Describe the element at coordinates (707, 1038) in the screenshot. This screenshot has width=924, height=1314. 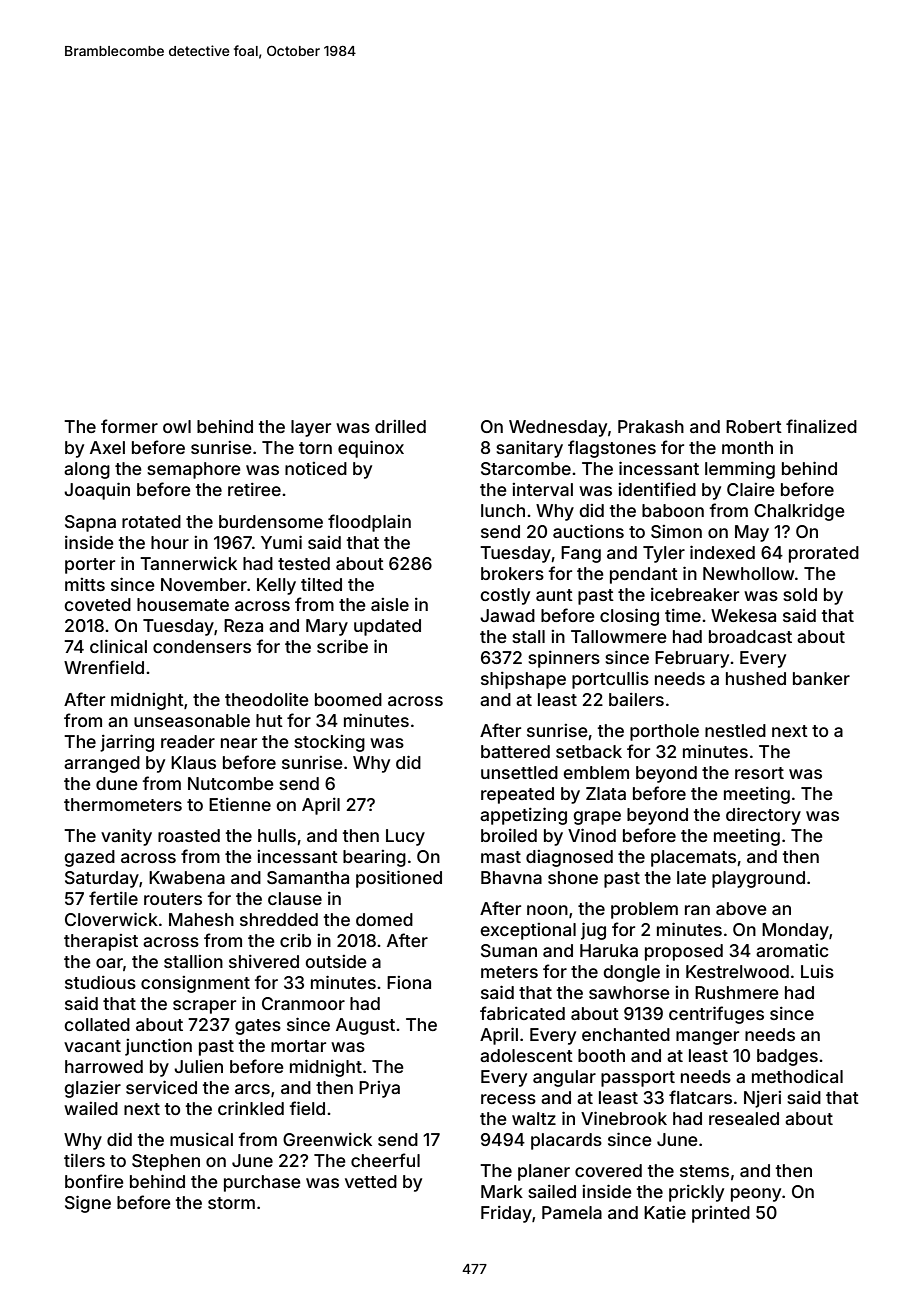
I see `manger` at that location.
